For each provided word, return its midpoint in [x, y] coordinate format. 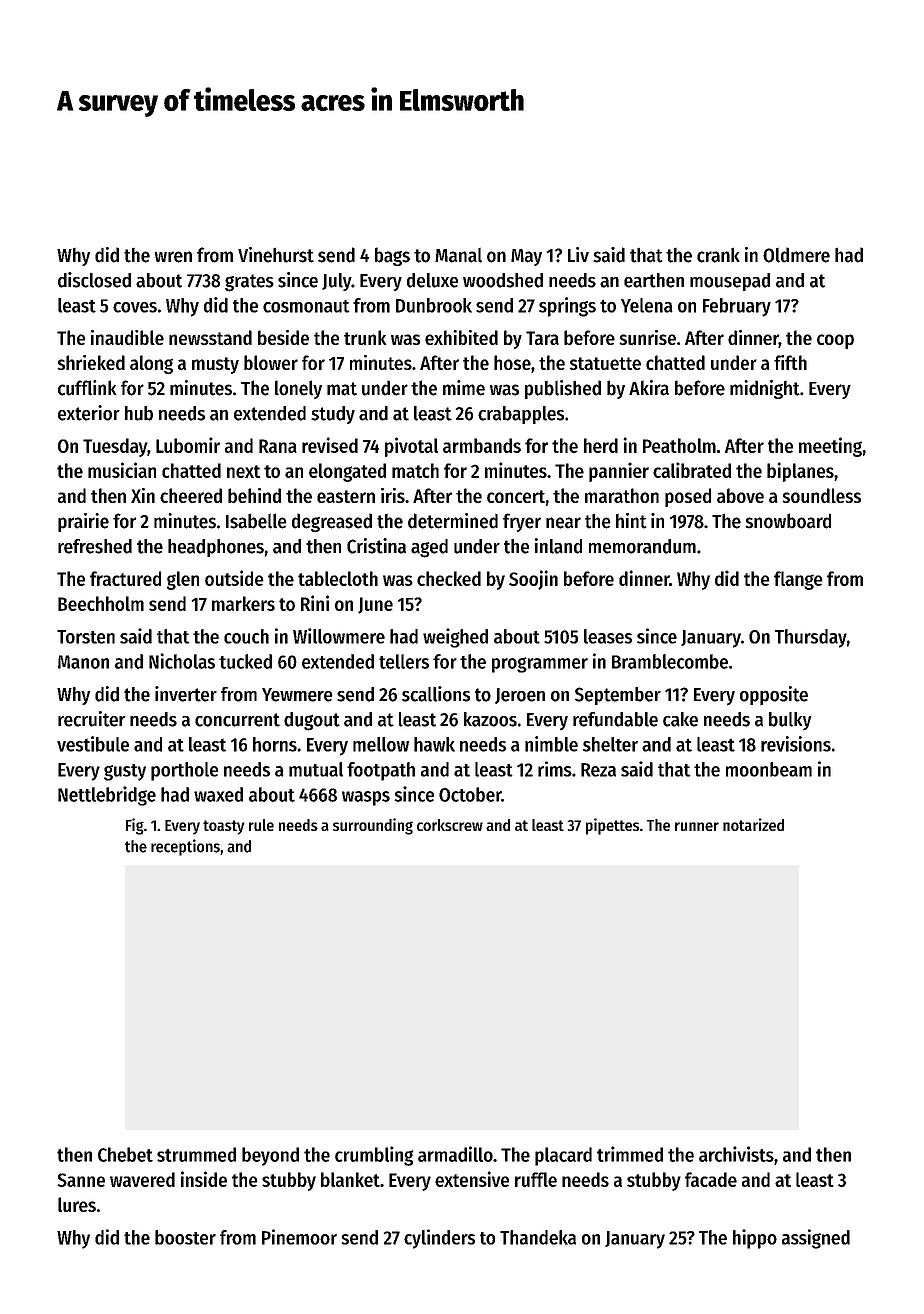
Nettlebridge [107, 796]
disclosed [94, 280]
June [375, 605]
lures [77, 1204]
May [526, 257]
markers [243, 603]
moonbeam [769, 769]
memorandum [642, 546]
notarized [753, 824]
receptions [185, 847]
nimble [551, 744]
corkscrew [450, 825]
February [737, 307]
